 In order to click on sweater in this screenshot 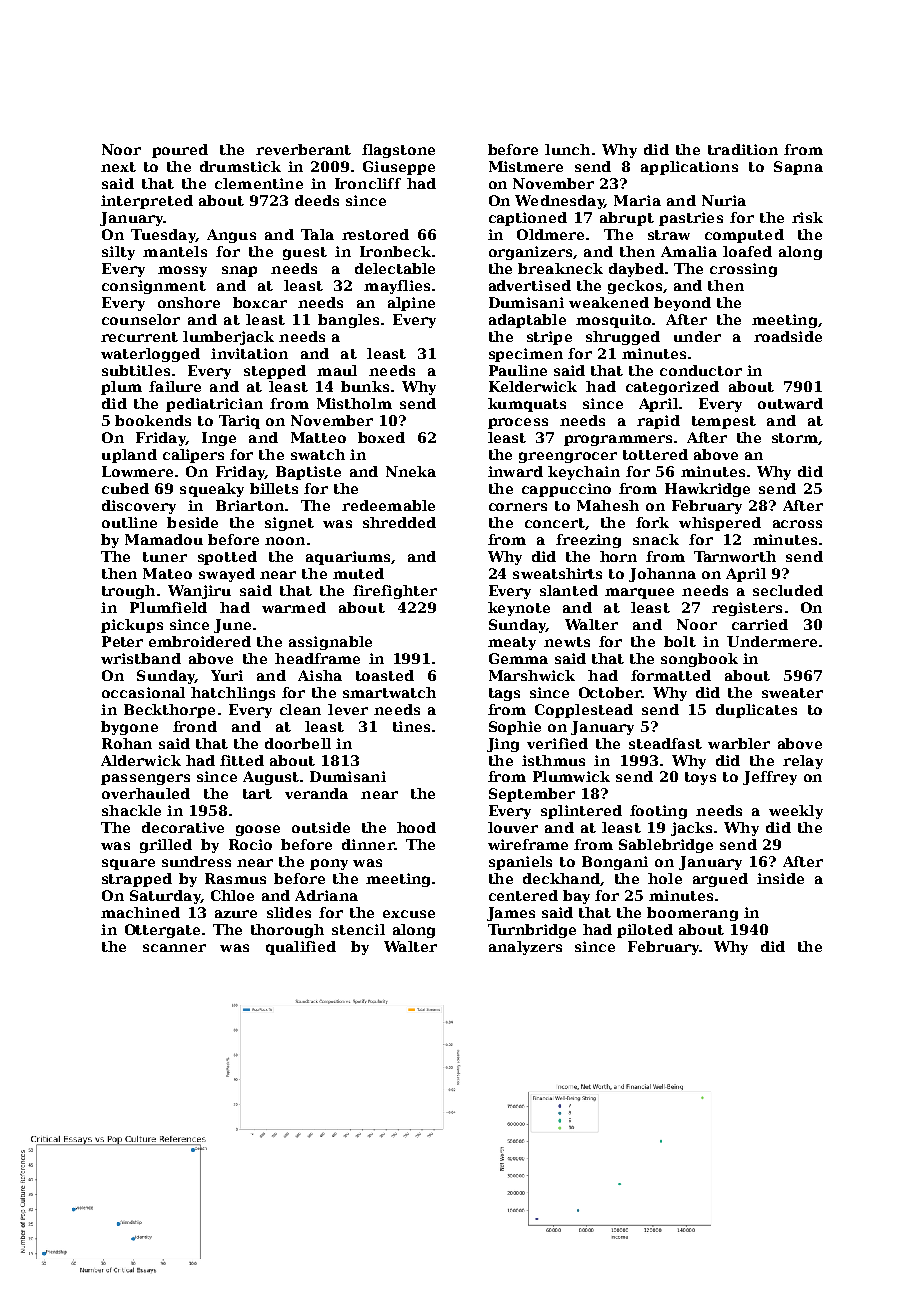, I will do `click(792, 693)`.
